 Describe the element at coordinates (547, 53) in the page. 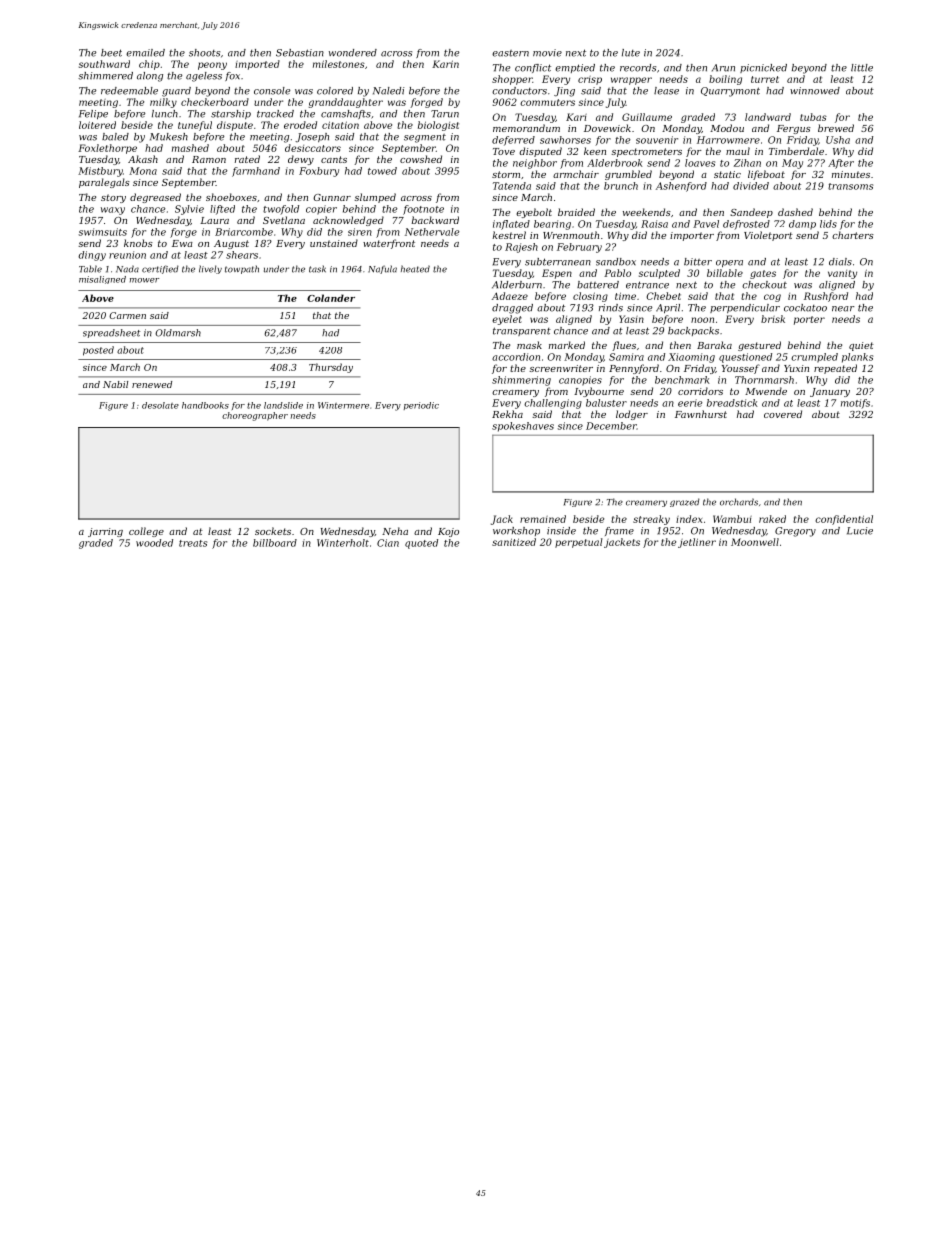

I see `movie` at that location.
